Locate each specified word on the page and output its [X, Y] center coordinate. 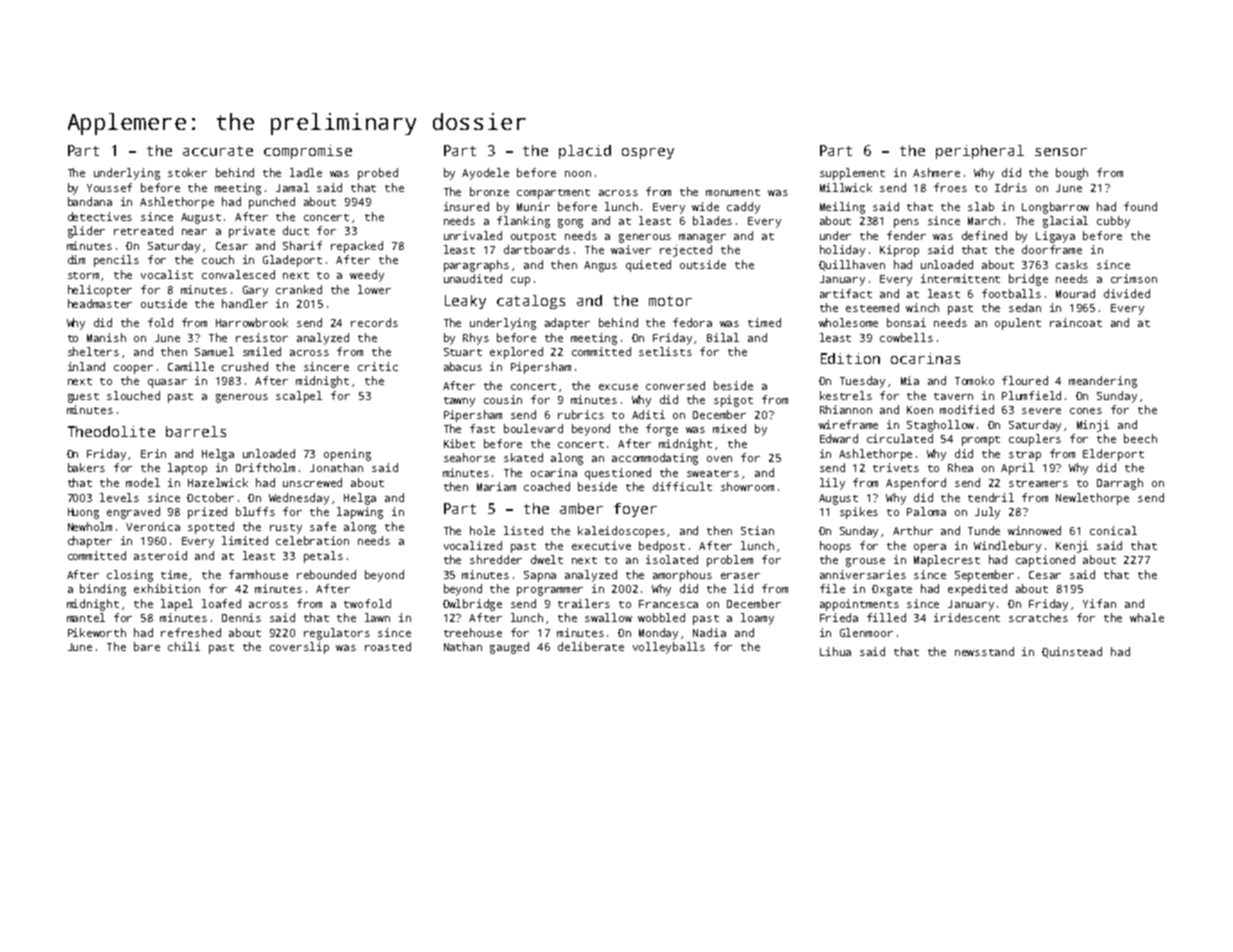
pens [906, 223]
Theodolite [111, 431]
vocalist [167, 274]
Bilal [723, 337]
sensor [1061, 152]
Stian [757, 530]
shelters [93, 351]
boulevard [533, 428]
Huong [83, 513]
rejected [686, 251]
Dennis [241, 617]
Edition [850, 358]
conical [1113, 530]
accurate [218, 151]
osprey [648, 153]
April [1017, 469]
